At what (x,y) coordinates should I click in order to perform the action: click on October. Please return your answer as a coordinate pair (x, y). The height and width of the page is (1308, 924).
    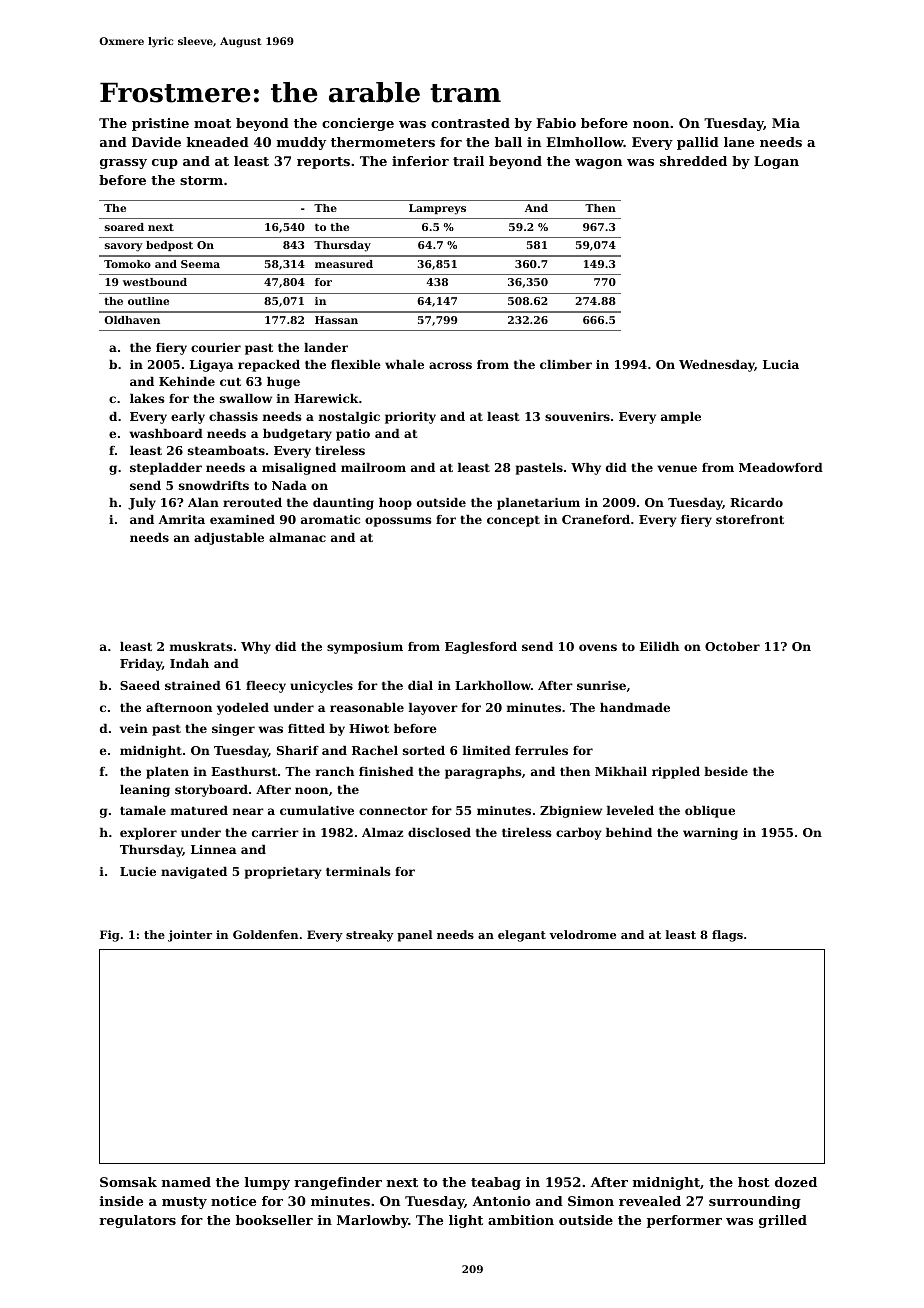
    Looking at the image, I should click on (732, 646).
